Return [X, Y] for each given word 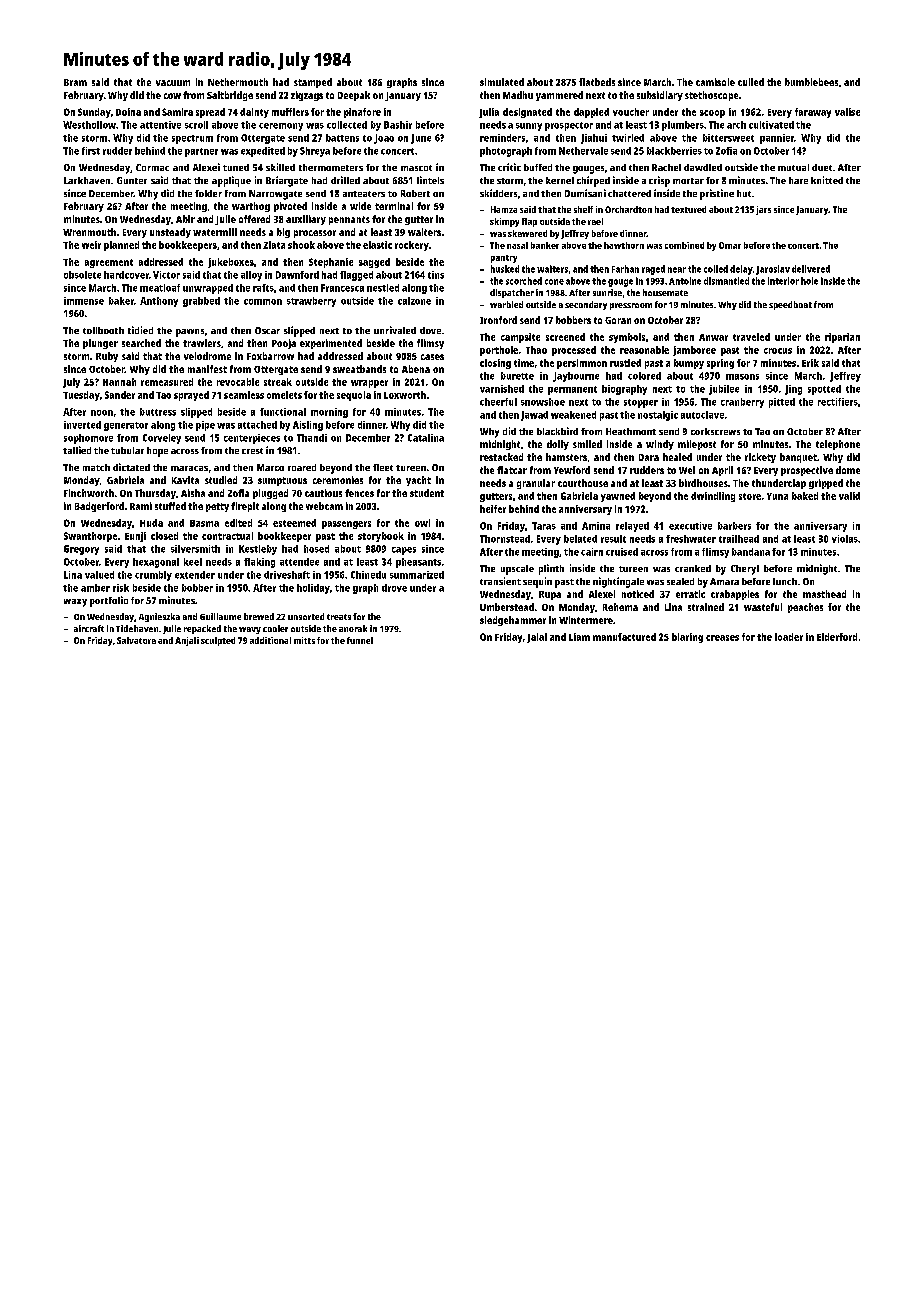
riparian [842, 338]
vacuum [173, 83]
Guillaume [220, 616]
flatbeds [597, 82]
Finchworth [89, 493]
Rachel [666, 167]
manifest [207, 369]
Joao [384, 139]
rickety [760, 458]
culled [751, 82]
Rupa [550, 595]
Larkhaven [87, 180]
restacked [501, 457]
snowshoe [543, 402]
